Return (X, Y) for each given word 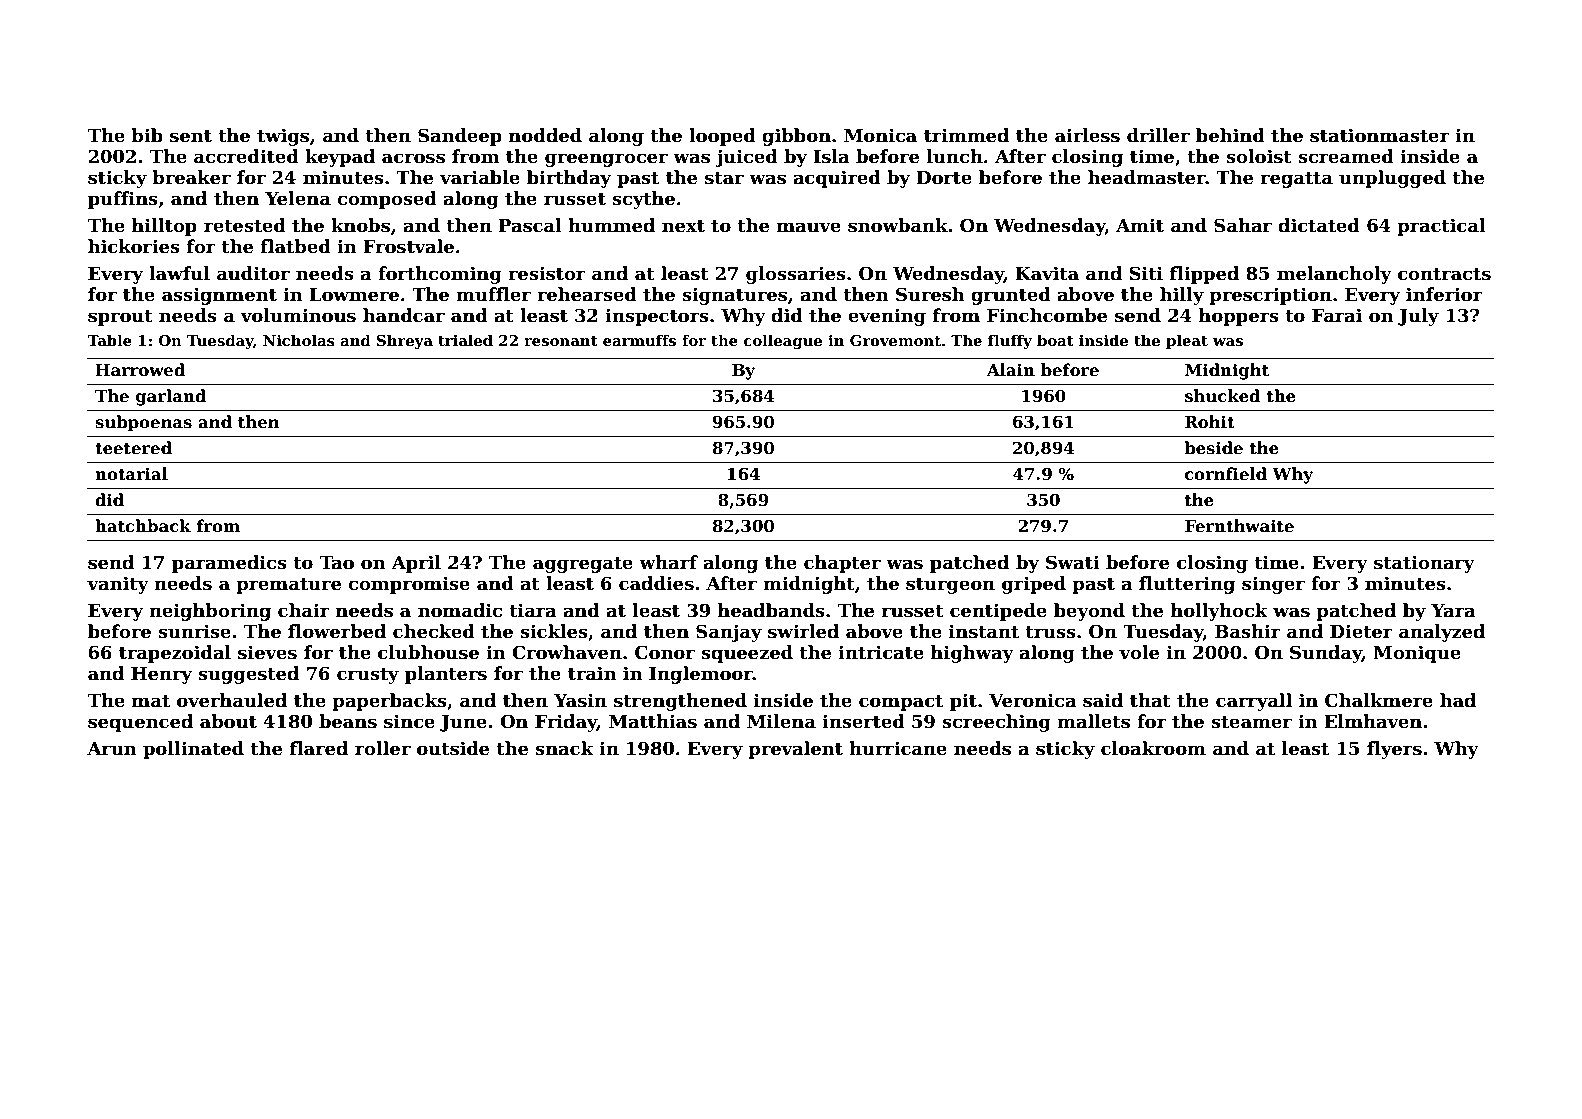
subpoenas (143, 423)
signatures (734, 296)
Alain (1011, 369)
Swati (1073, 562)
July (1418, 317)
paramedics (229, 564)
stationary (1424, 564)
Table (109, 340)
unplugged (1392, 179)
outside (453, 748)
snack (564, 748)
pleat (1187, 341)
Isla (831, 156)
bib (147, 135)
